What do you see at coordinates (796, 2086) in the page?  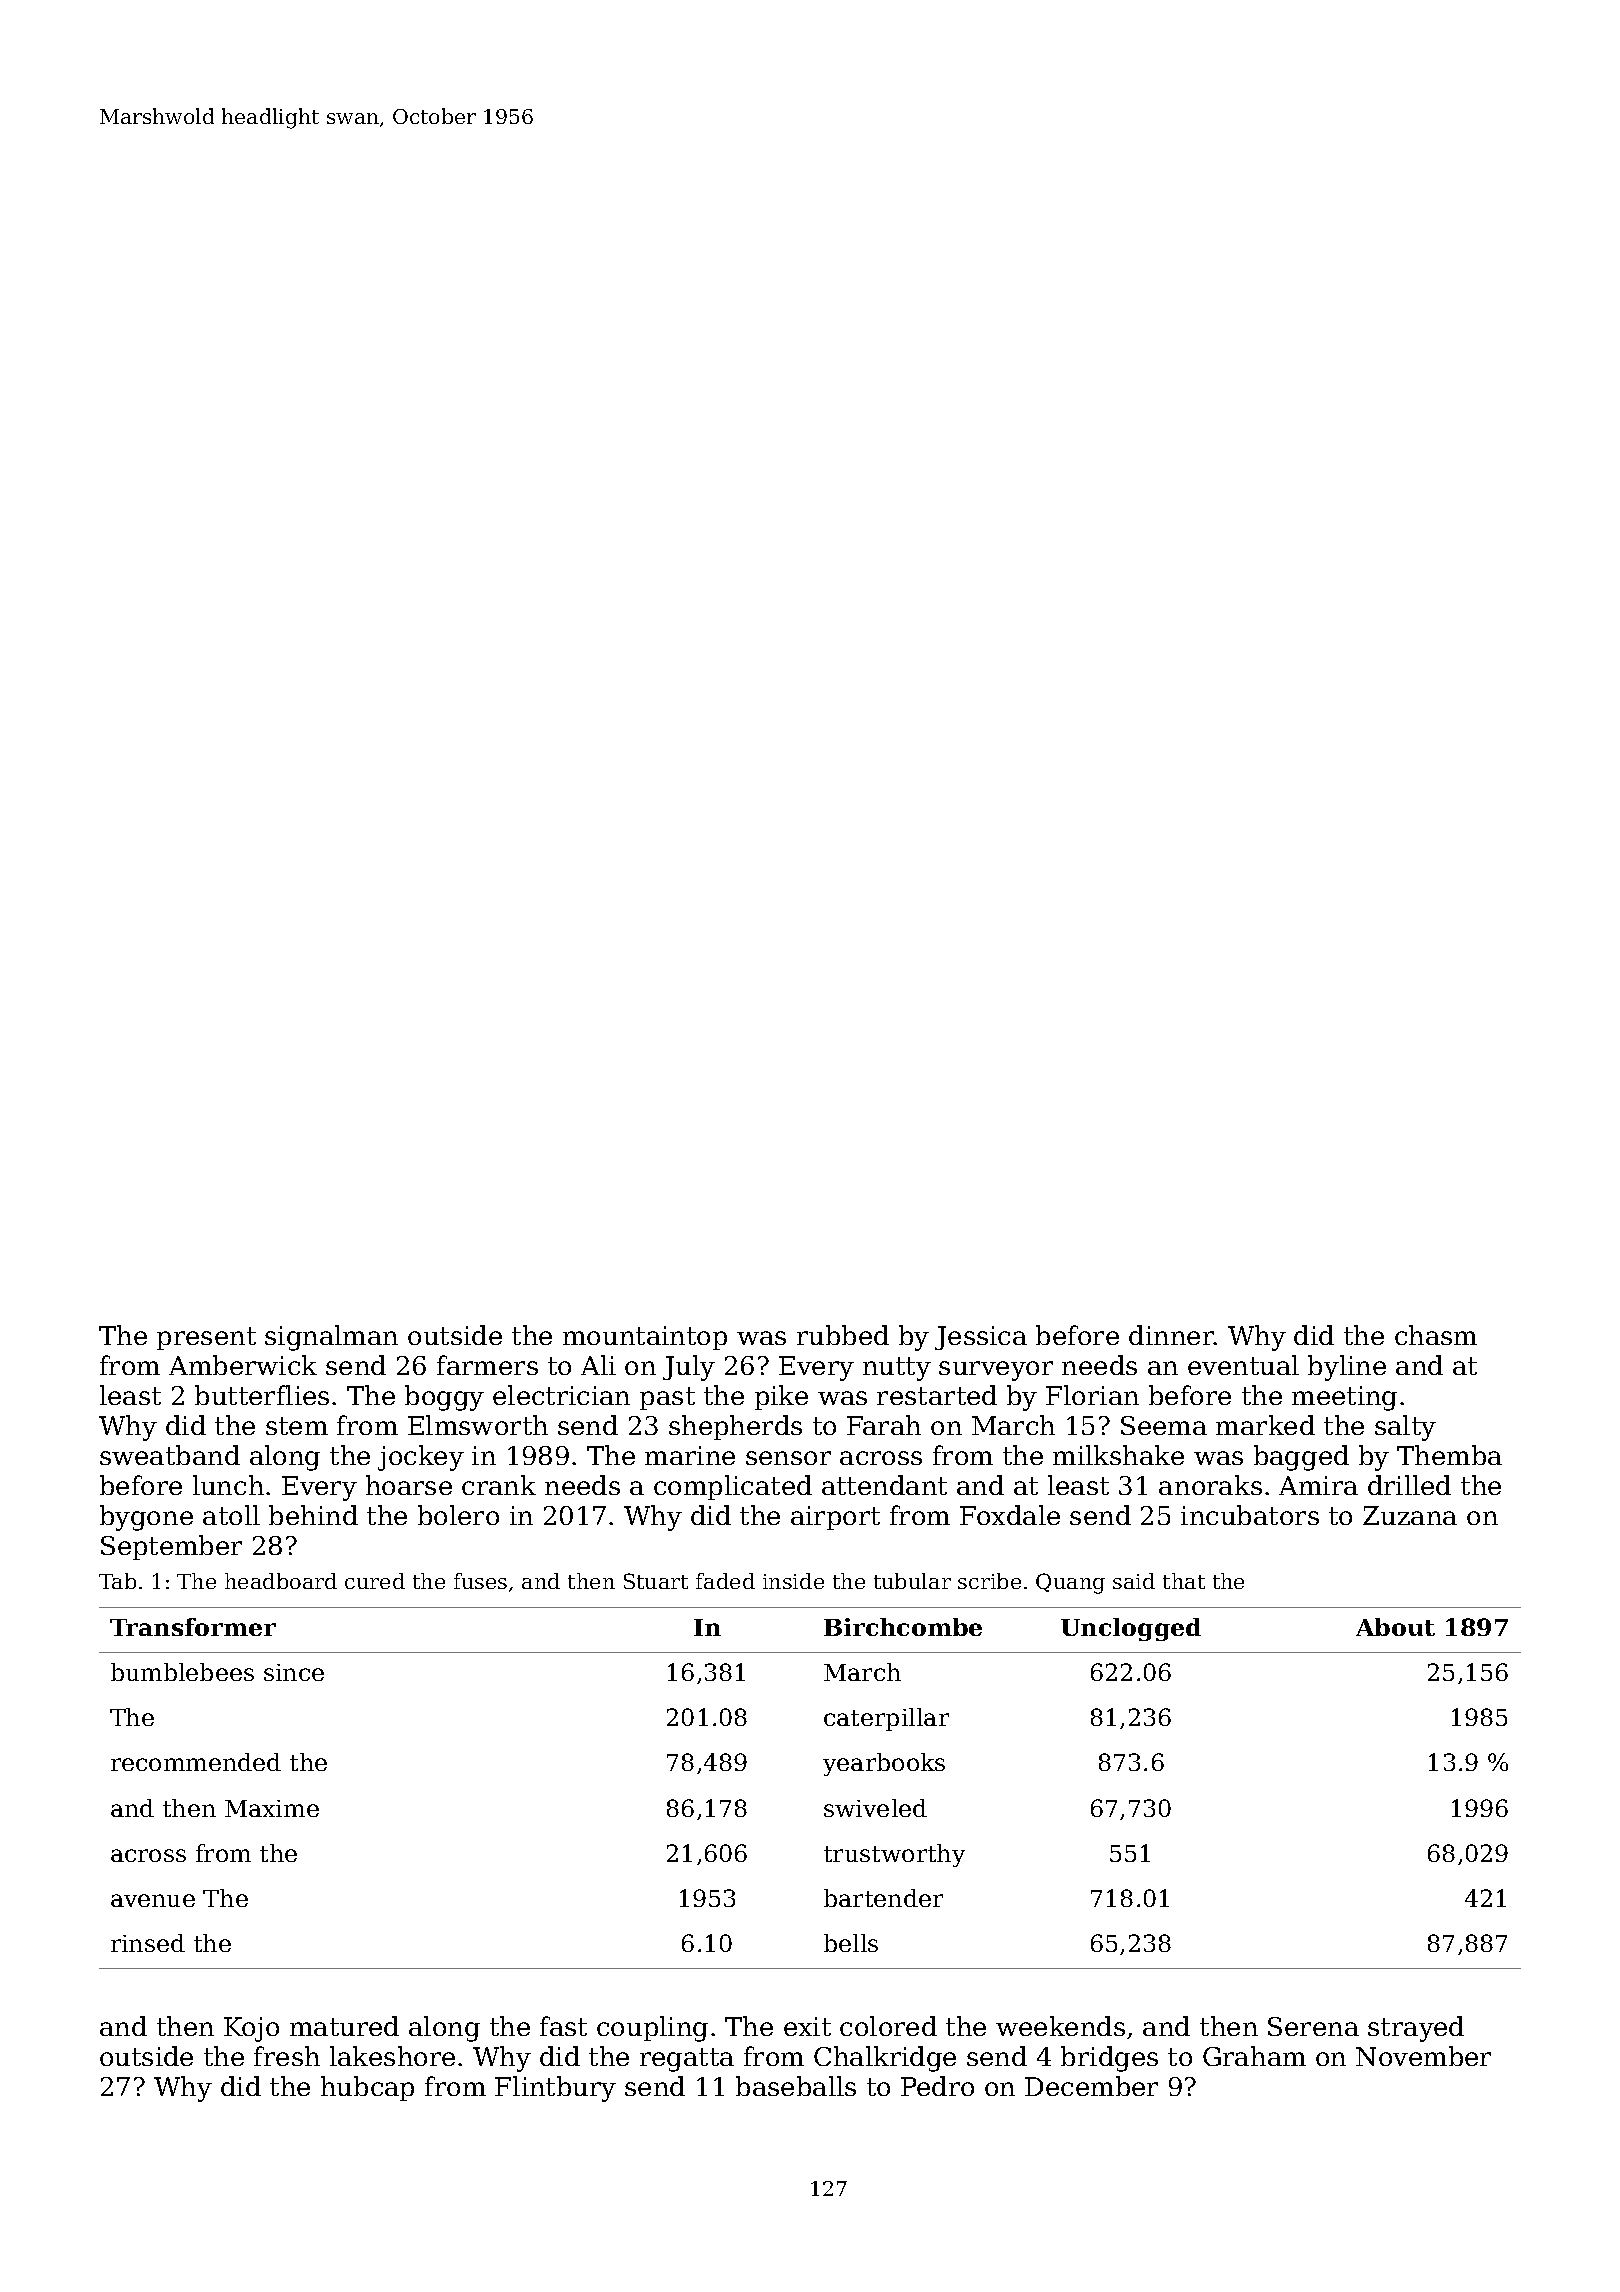 I see `baseballs` at bounding box center [796, 2086].
